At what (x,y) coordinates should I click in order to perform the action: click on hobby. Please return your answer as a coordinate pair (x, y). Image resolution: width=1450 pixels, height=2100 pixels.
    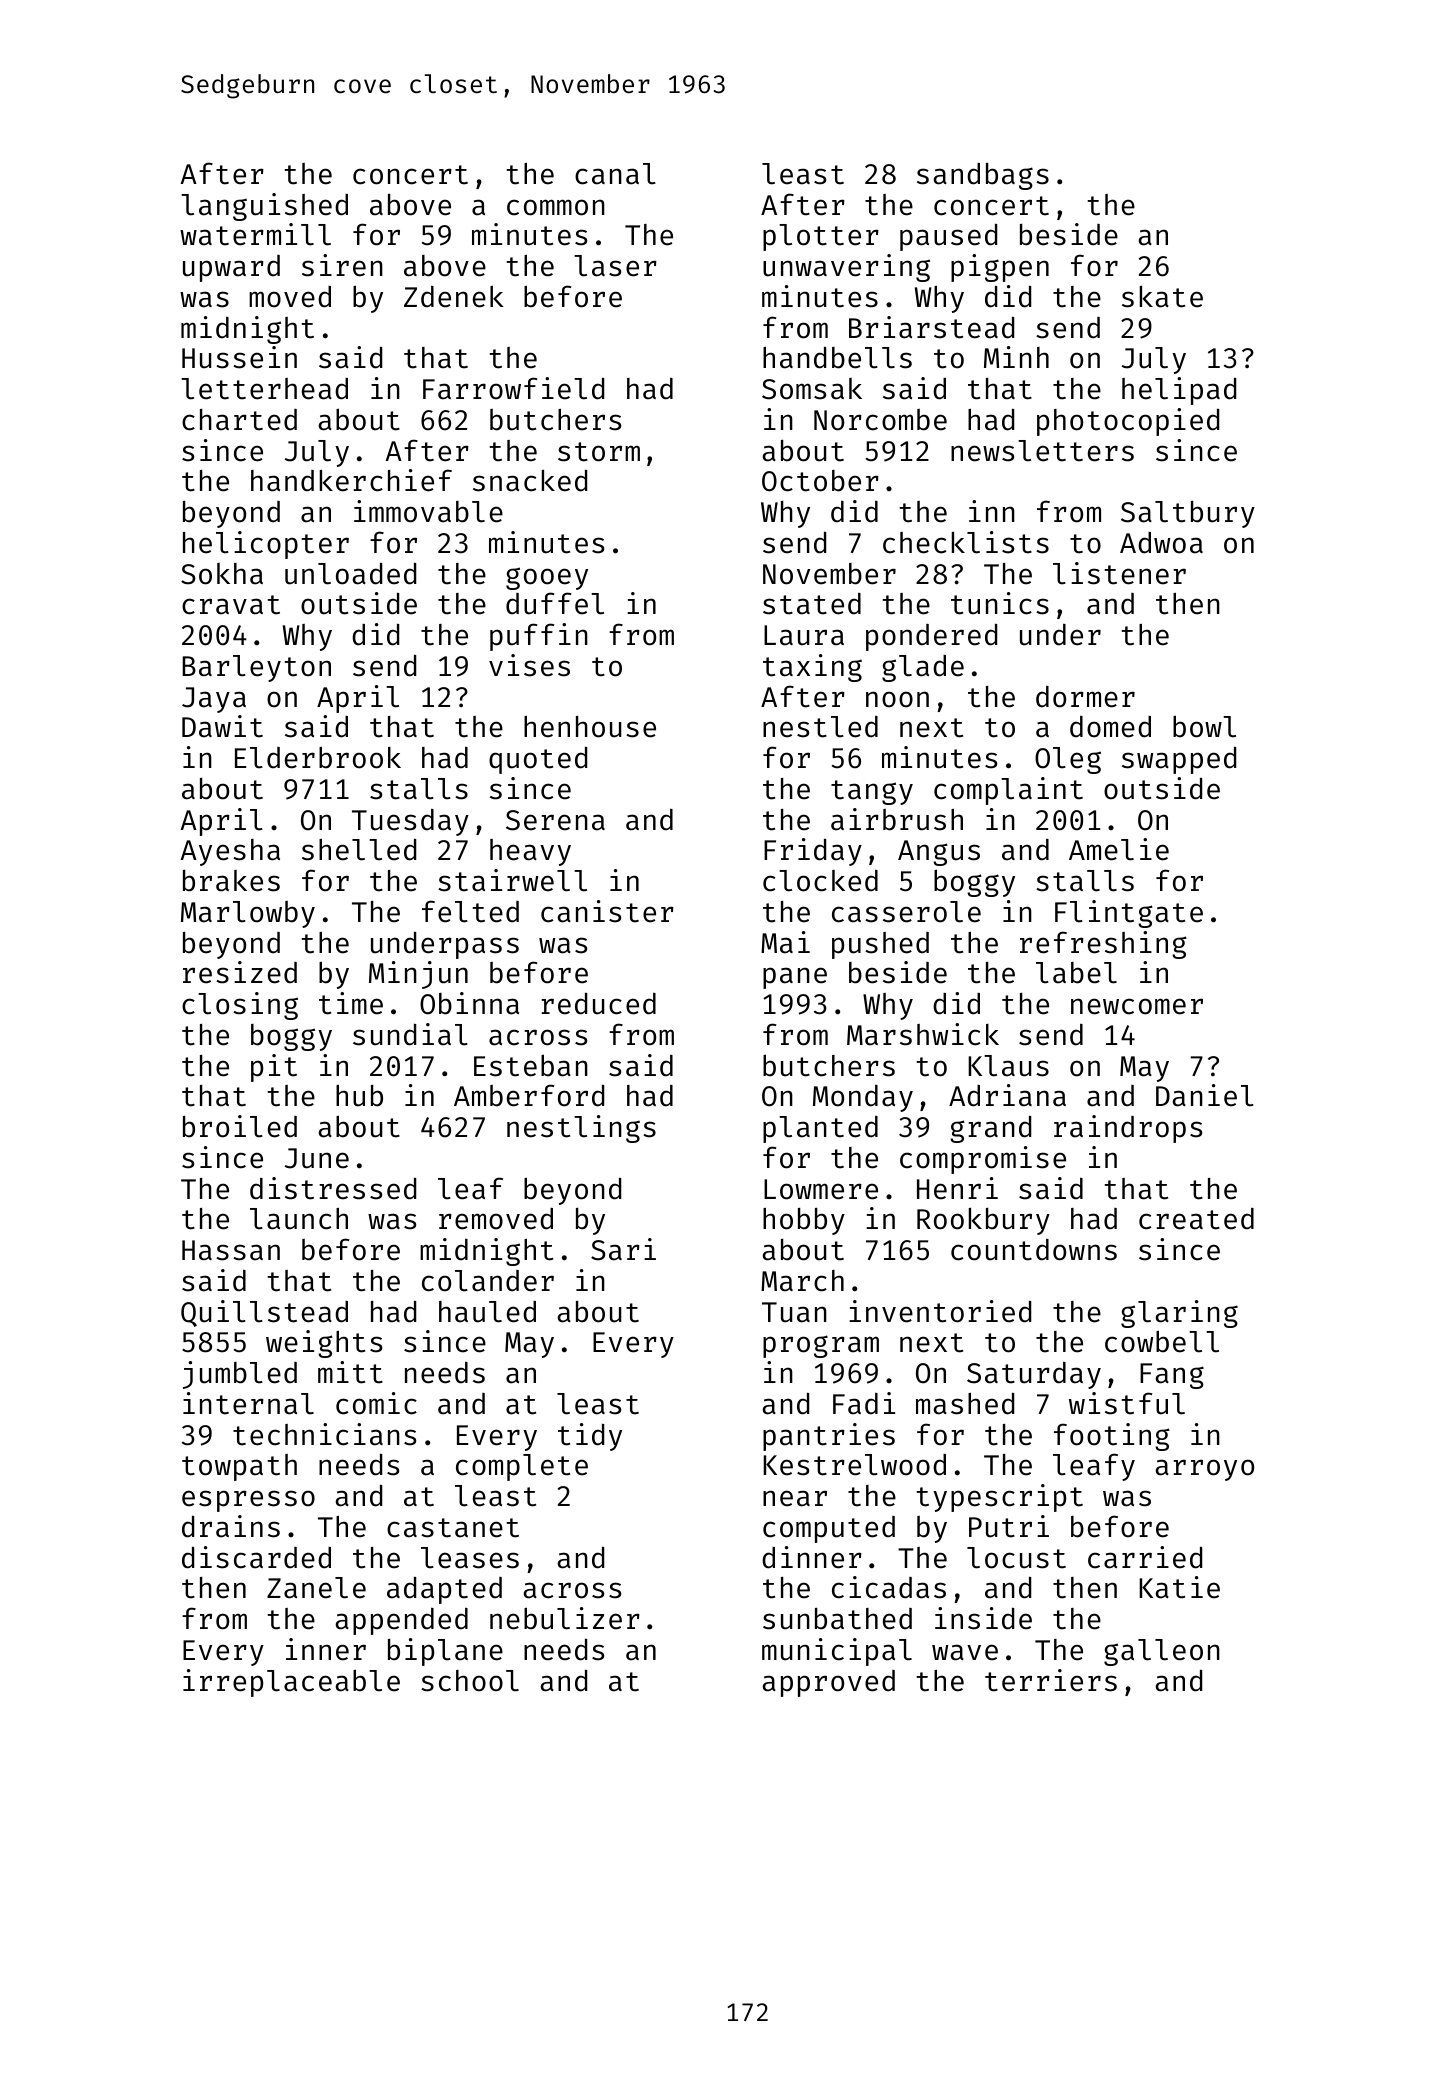
    Looking at the image, I should click on (804, 1221).
